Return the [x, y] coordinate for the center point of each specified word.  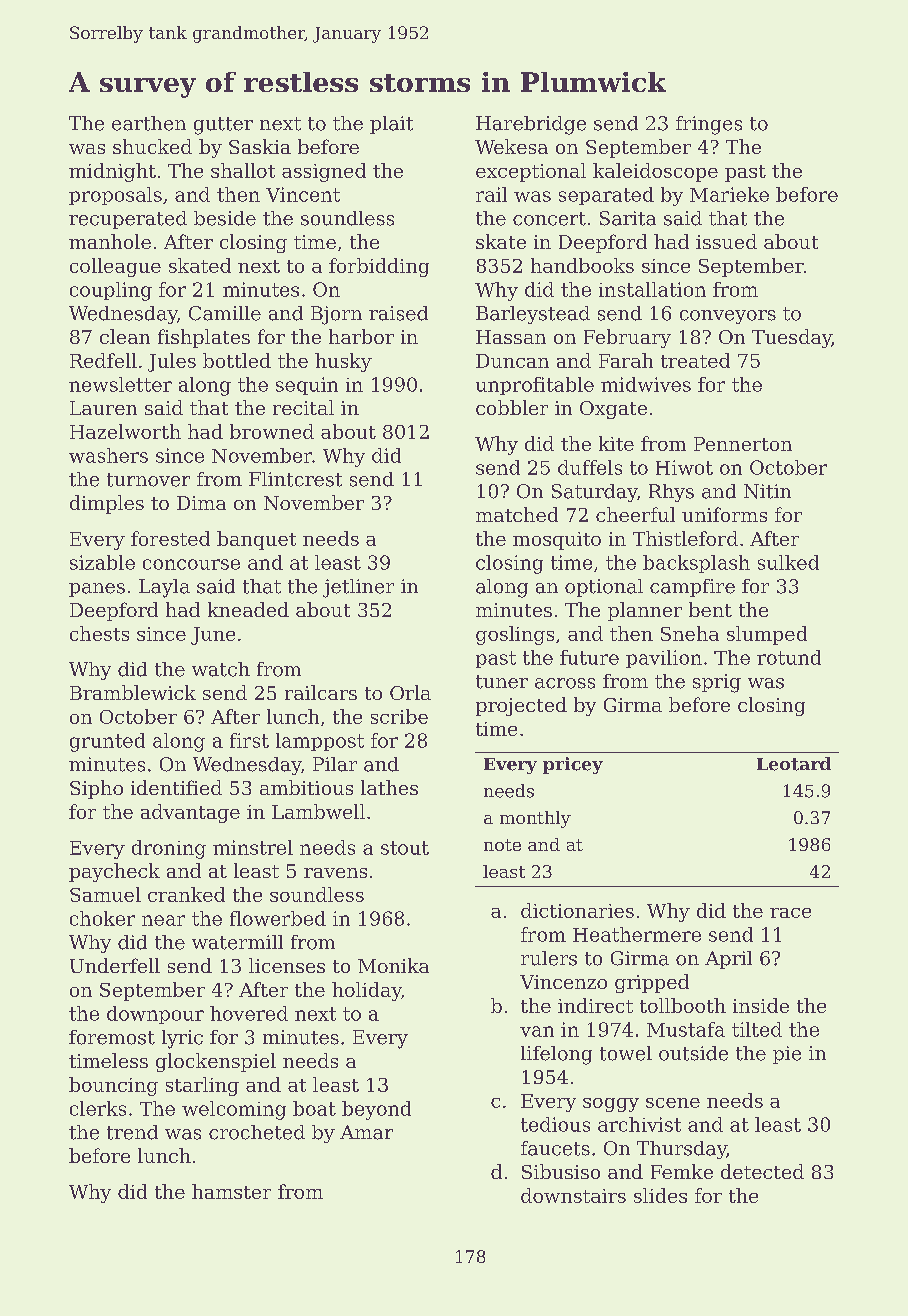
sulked [788, 562]
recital [303, 407]
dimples [107, 504]
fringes [709, 125]
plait [391, 125]
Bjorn [336, 315]
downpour [155, 1015]
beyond [376, 1110]
